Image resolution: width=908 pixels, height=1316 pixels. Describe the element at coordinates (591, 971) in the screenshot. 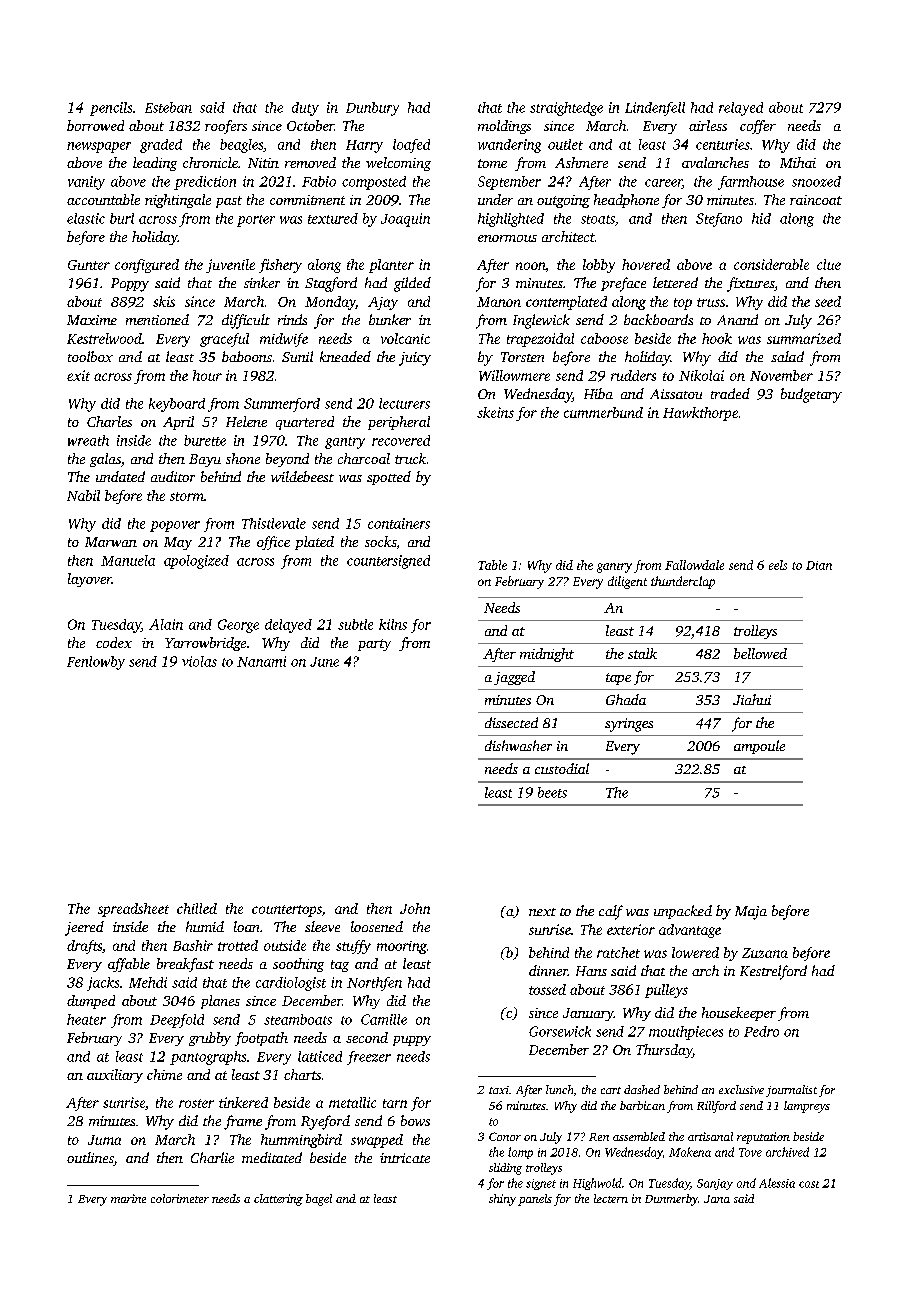

I see `Hans` at that location.
